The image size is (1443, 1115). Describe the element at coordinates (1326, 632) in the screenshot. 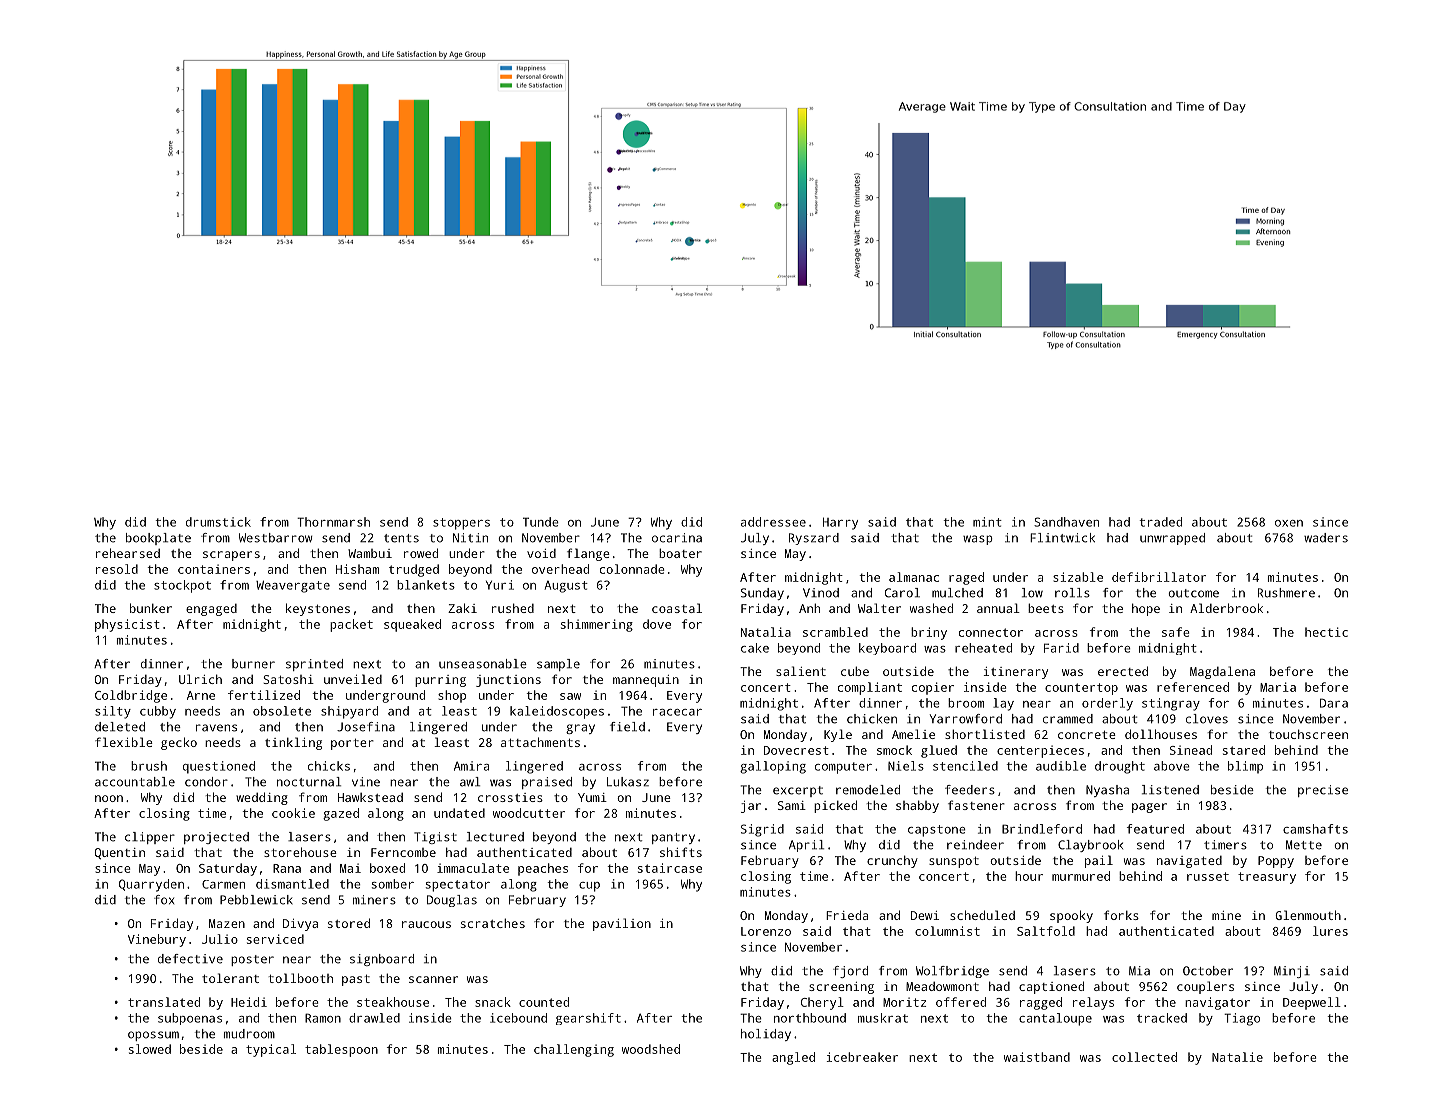

I see `hectic` at that location.
